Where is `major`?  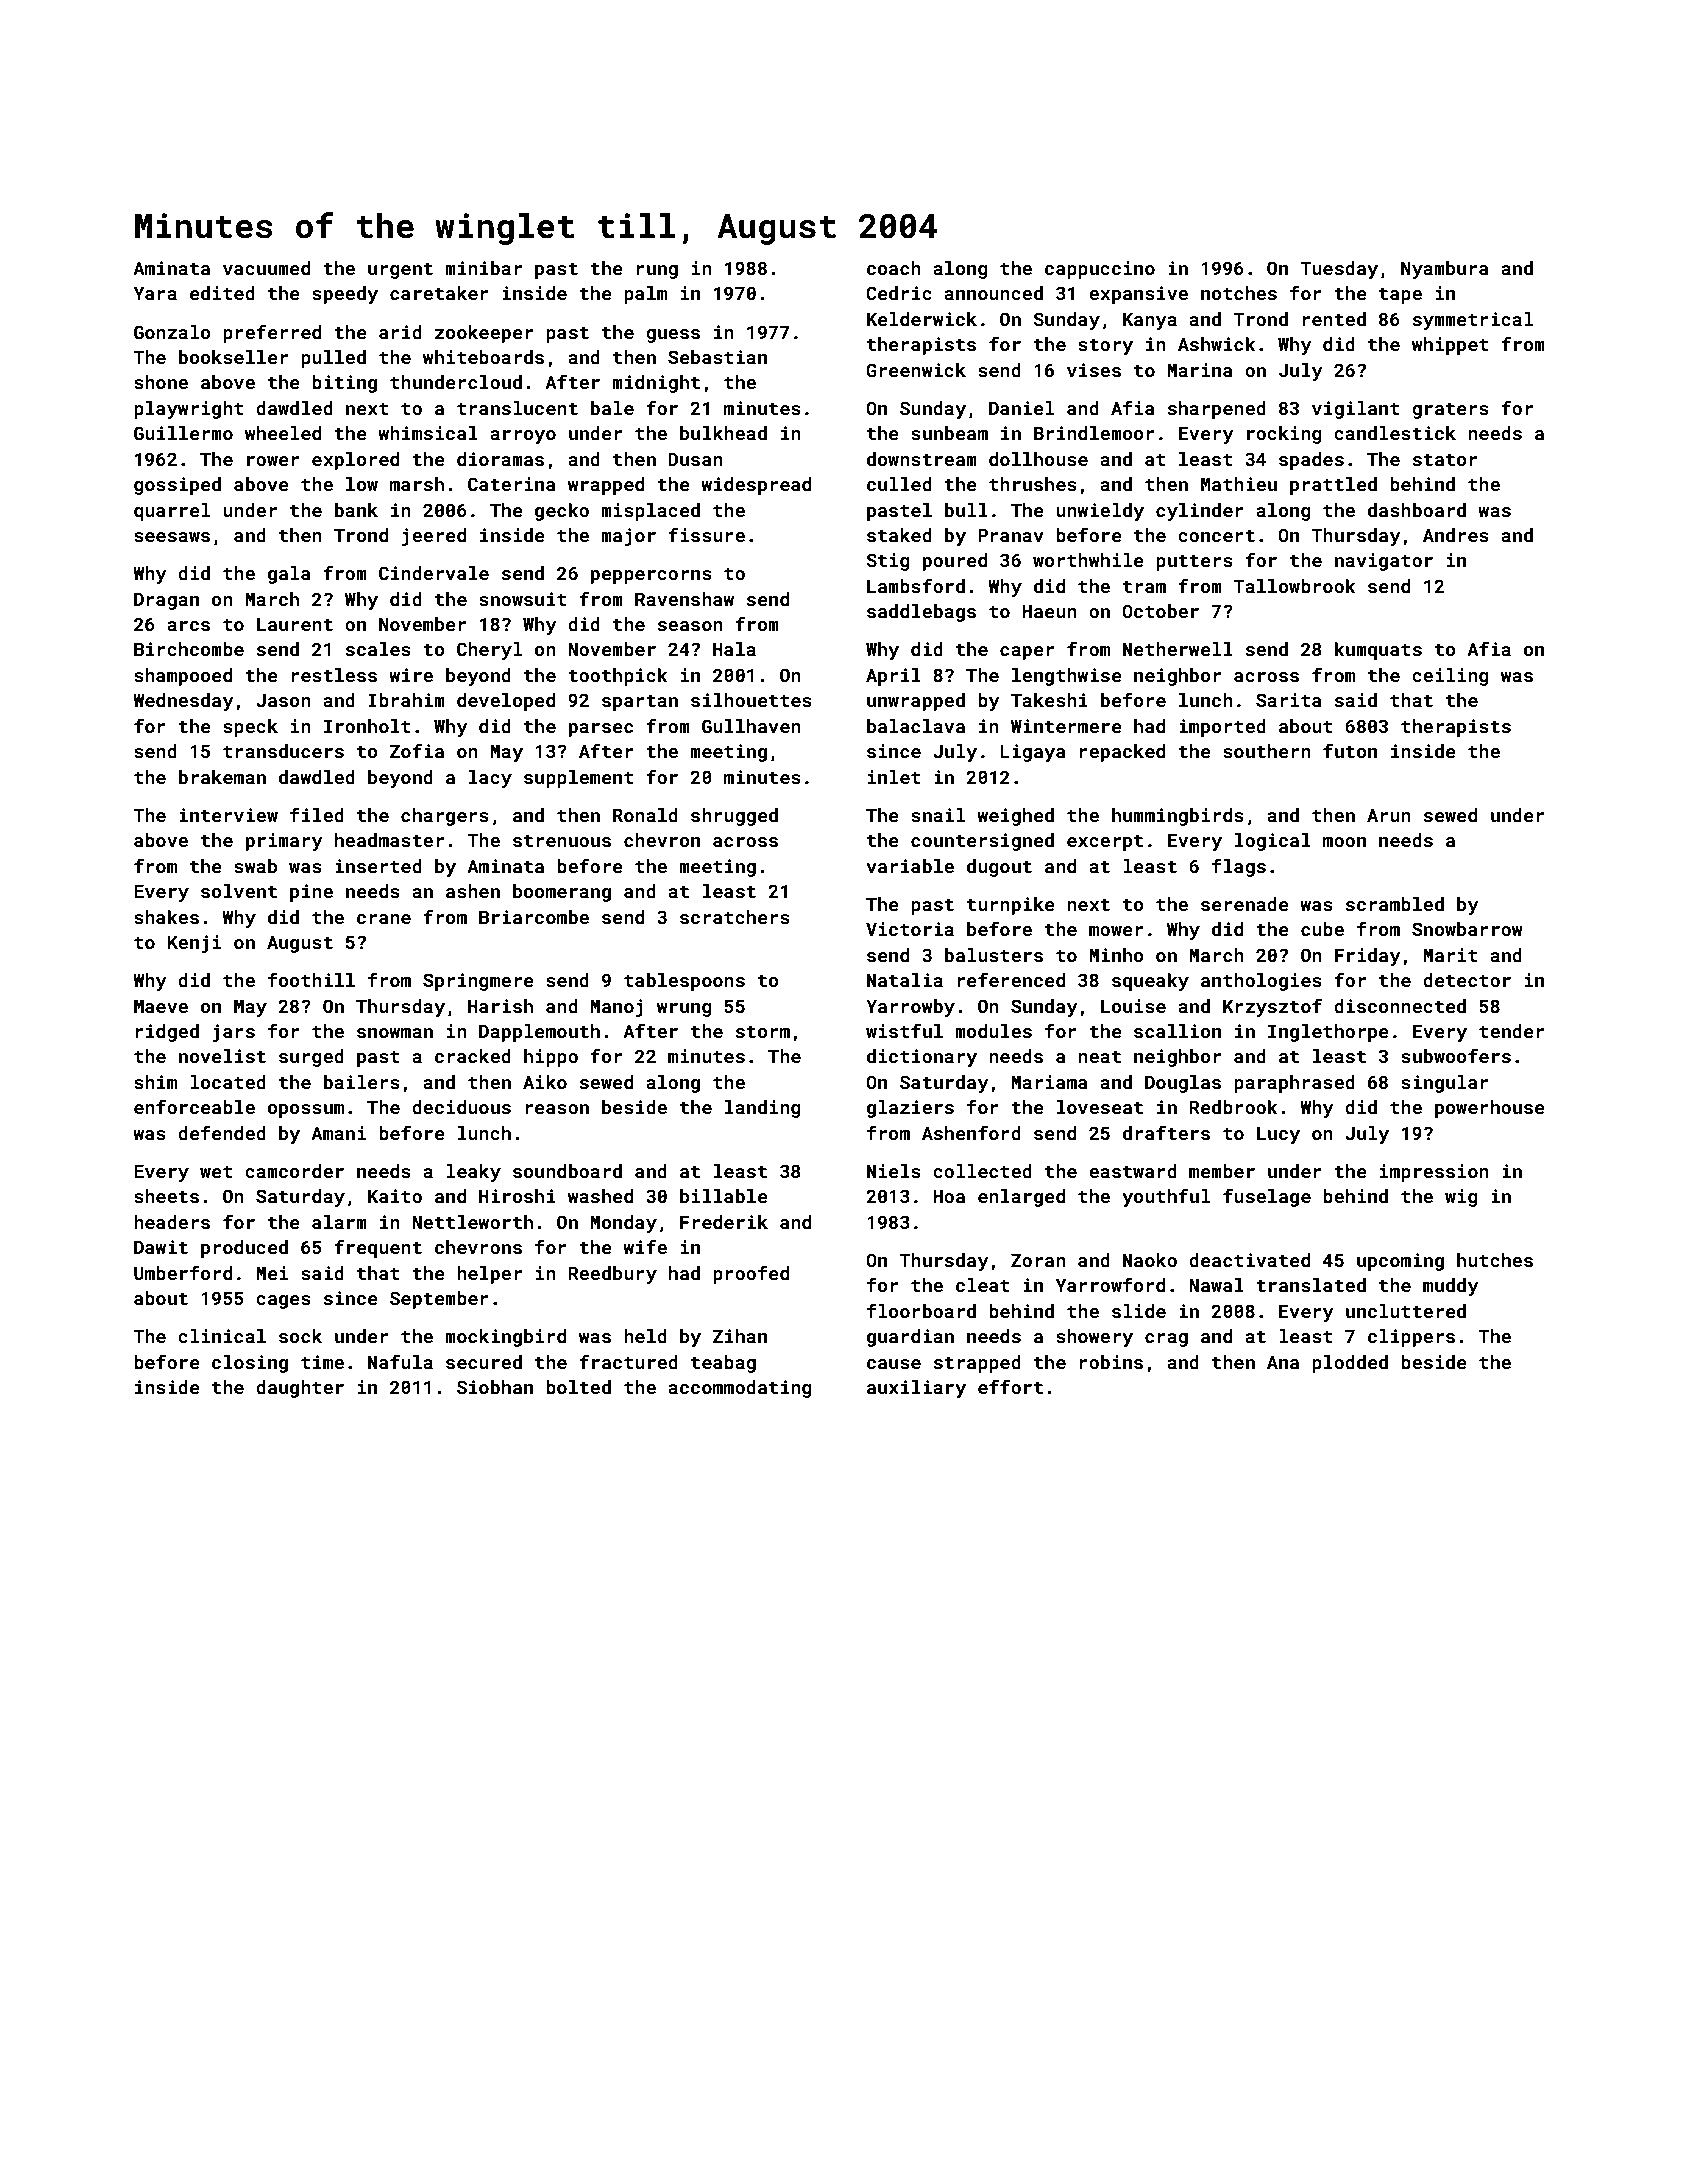 major is located at coordinates (628, 537).
